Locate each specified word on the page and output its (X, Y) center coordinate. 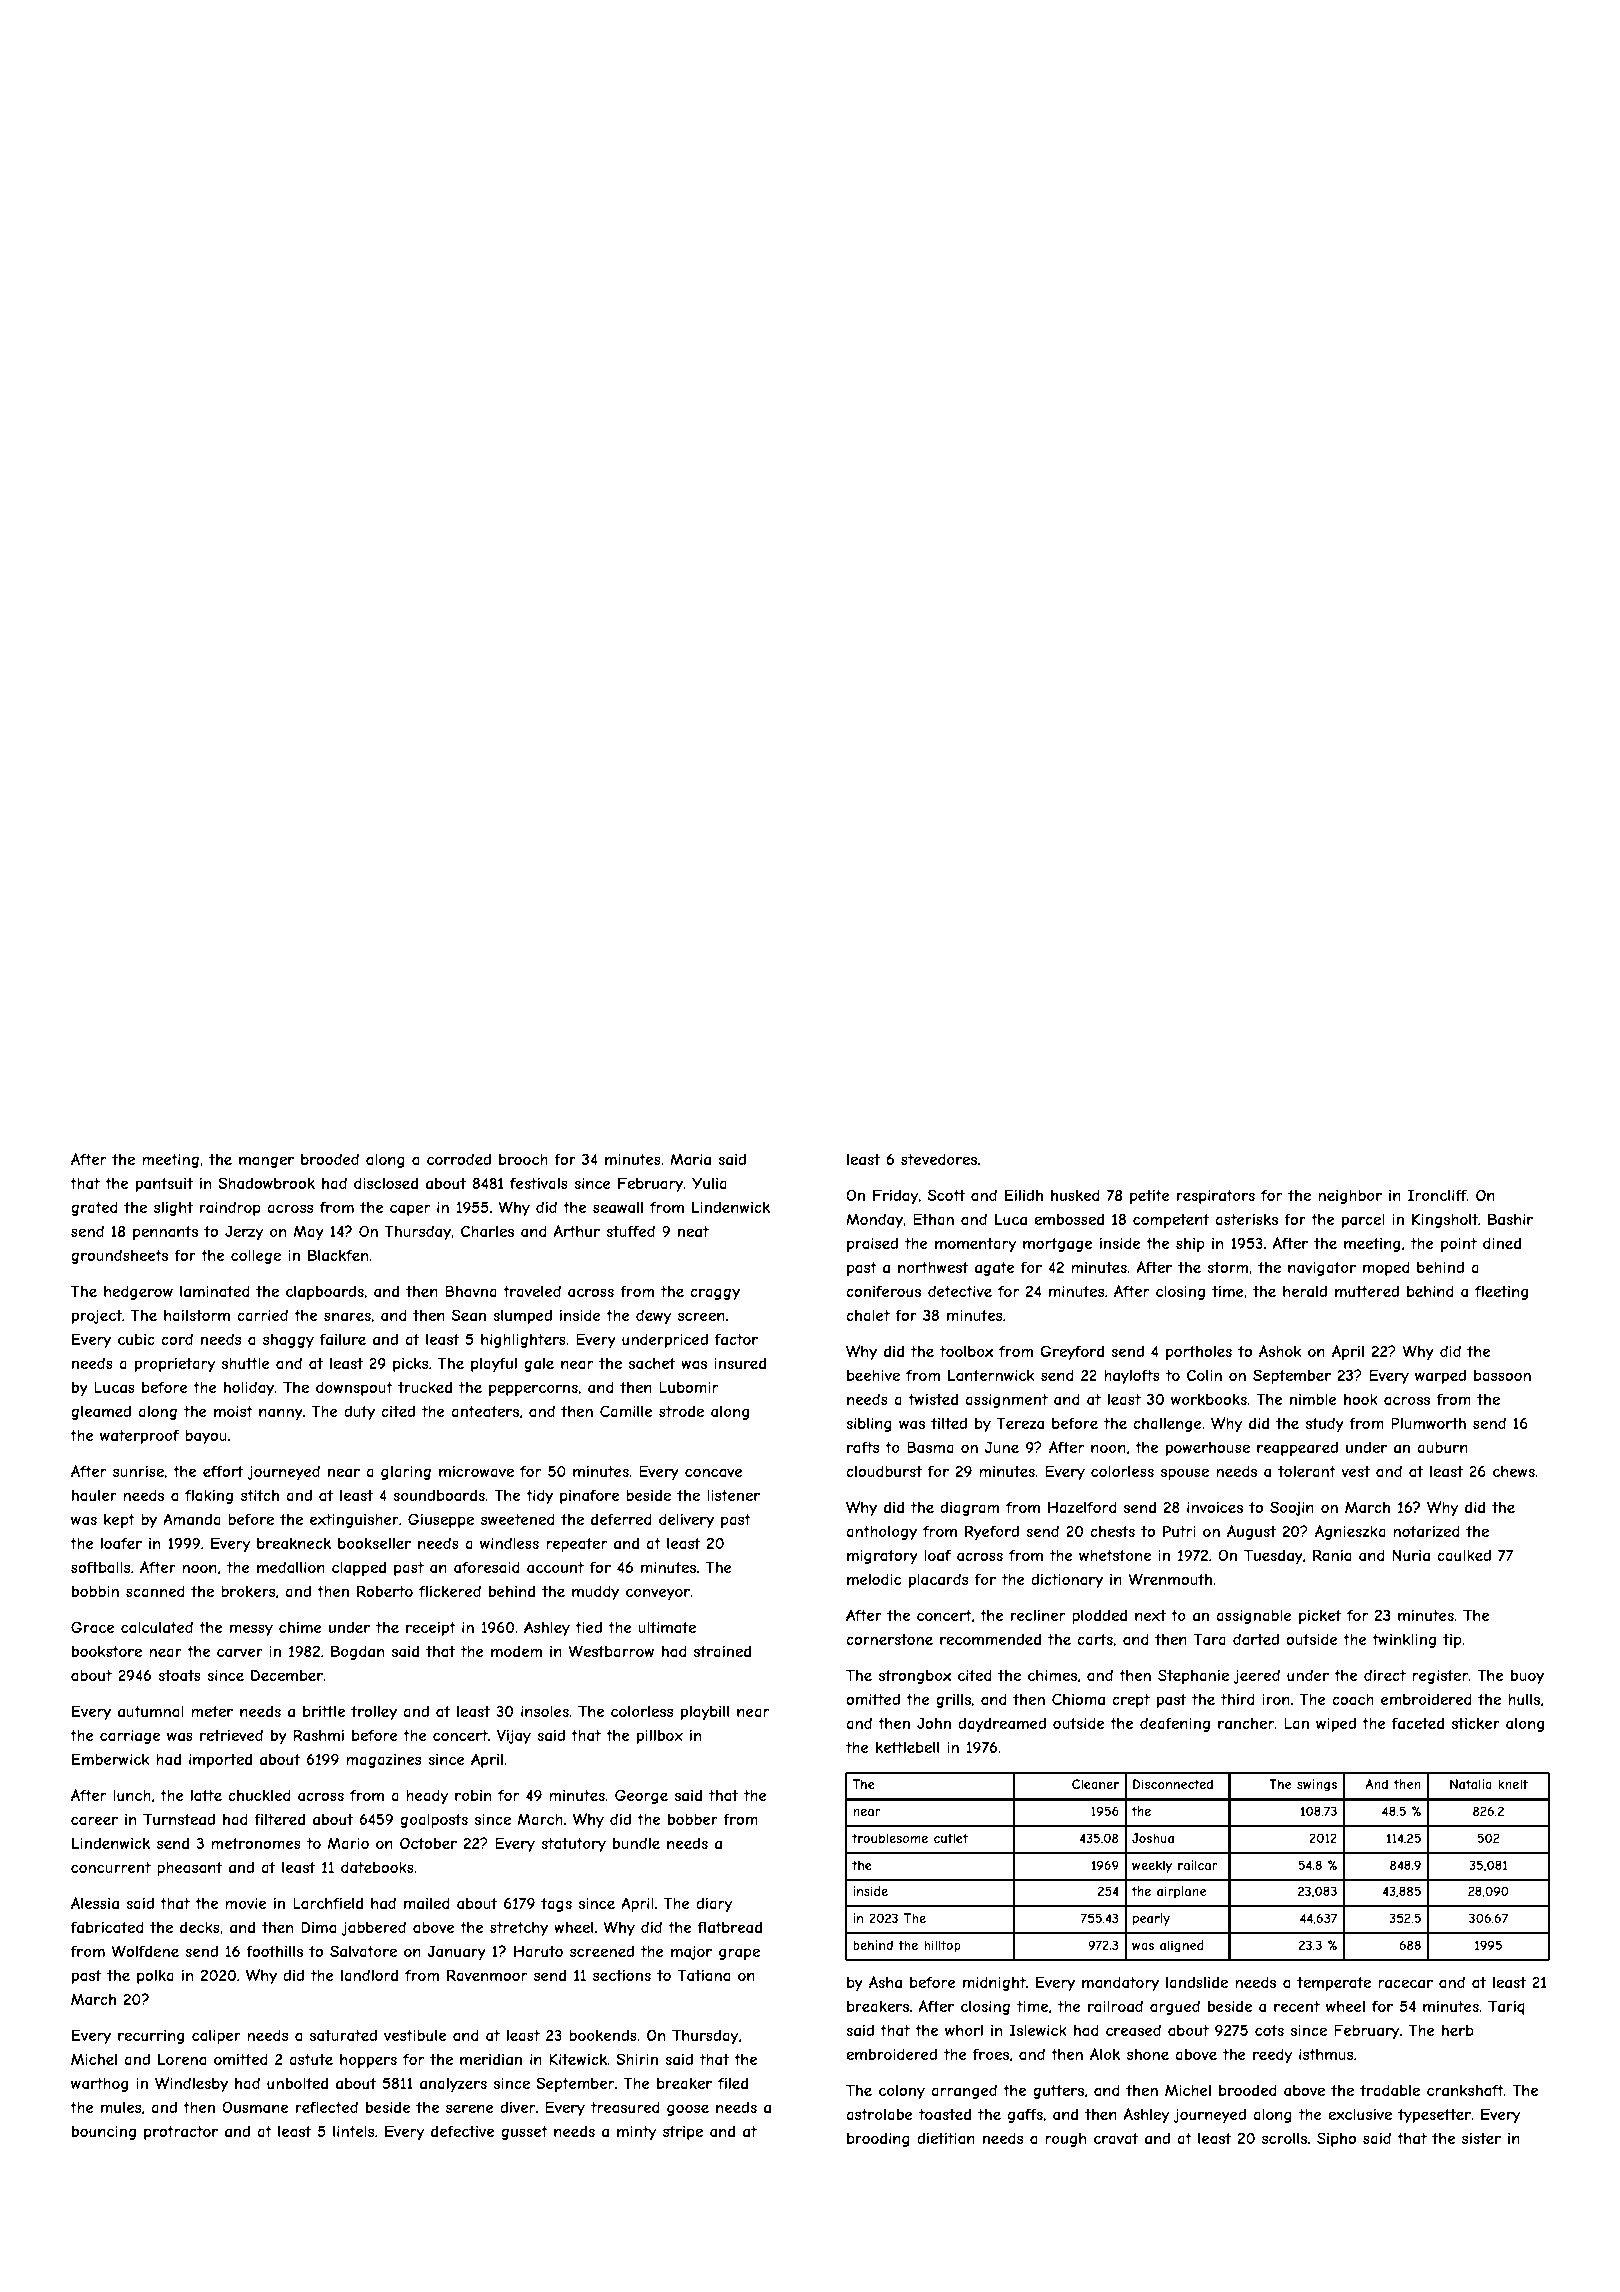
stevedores (939, 1159)
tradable (1390, 2090)
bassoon (1502, 1375)
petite (1150, 1197)
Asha (885, 1982)
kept (119, 1521)
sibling (869, 1424)
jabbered (374, 1928)
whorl (964, 2030)
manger (266, 1162)
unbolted (297, 2083)
